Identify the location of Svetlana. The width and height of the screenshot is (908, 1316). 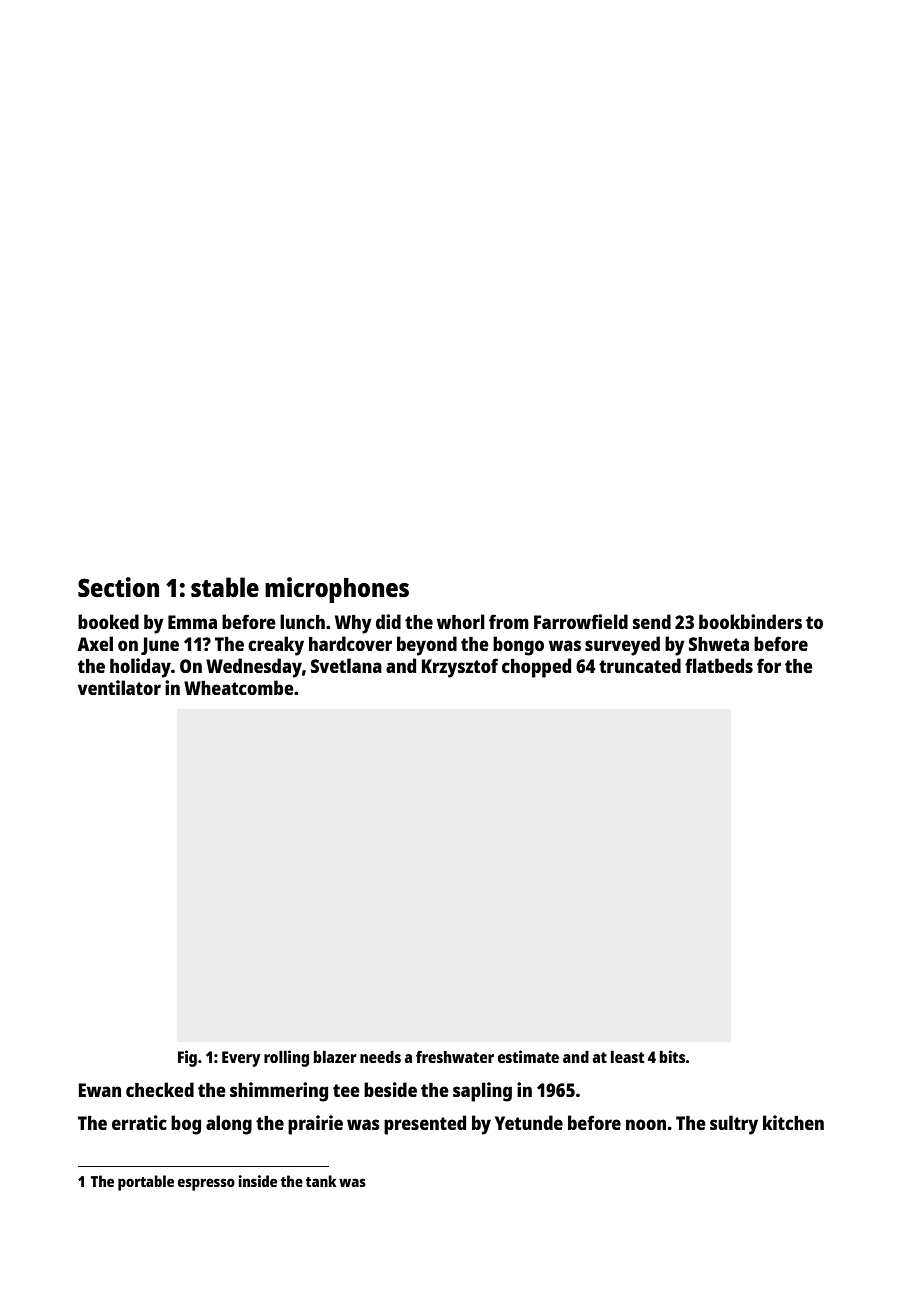
(346, 665).
